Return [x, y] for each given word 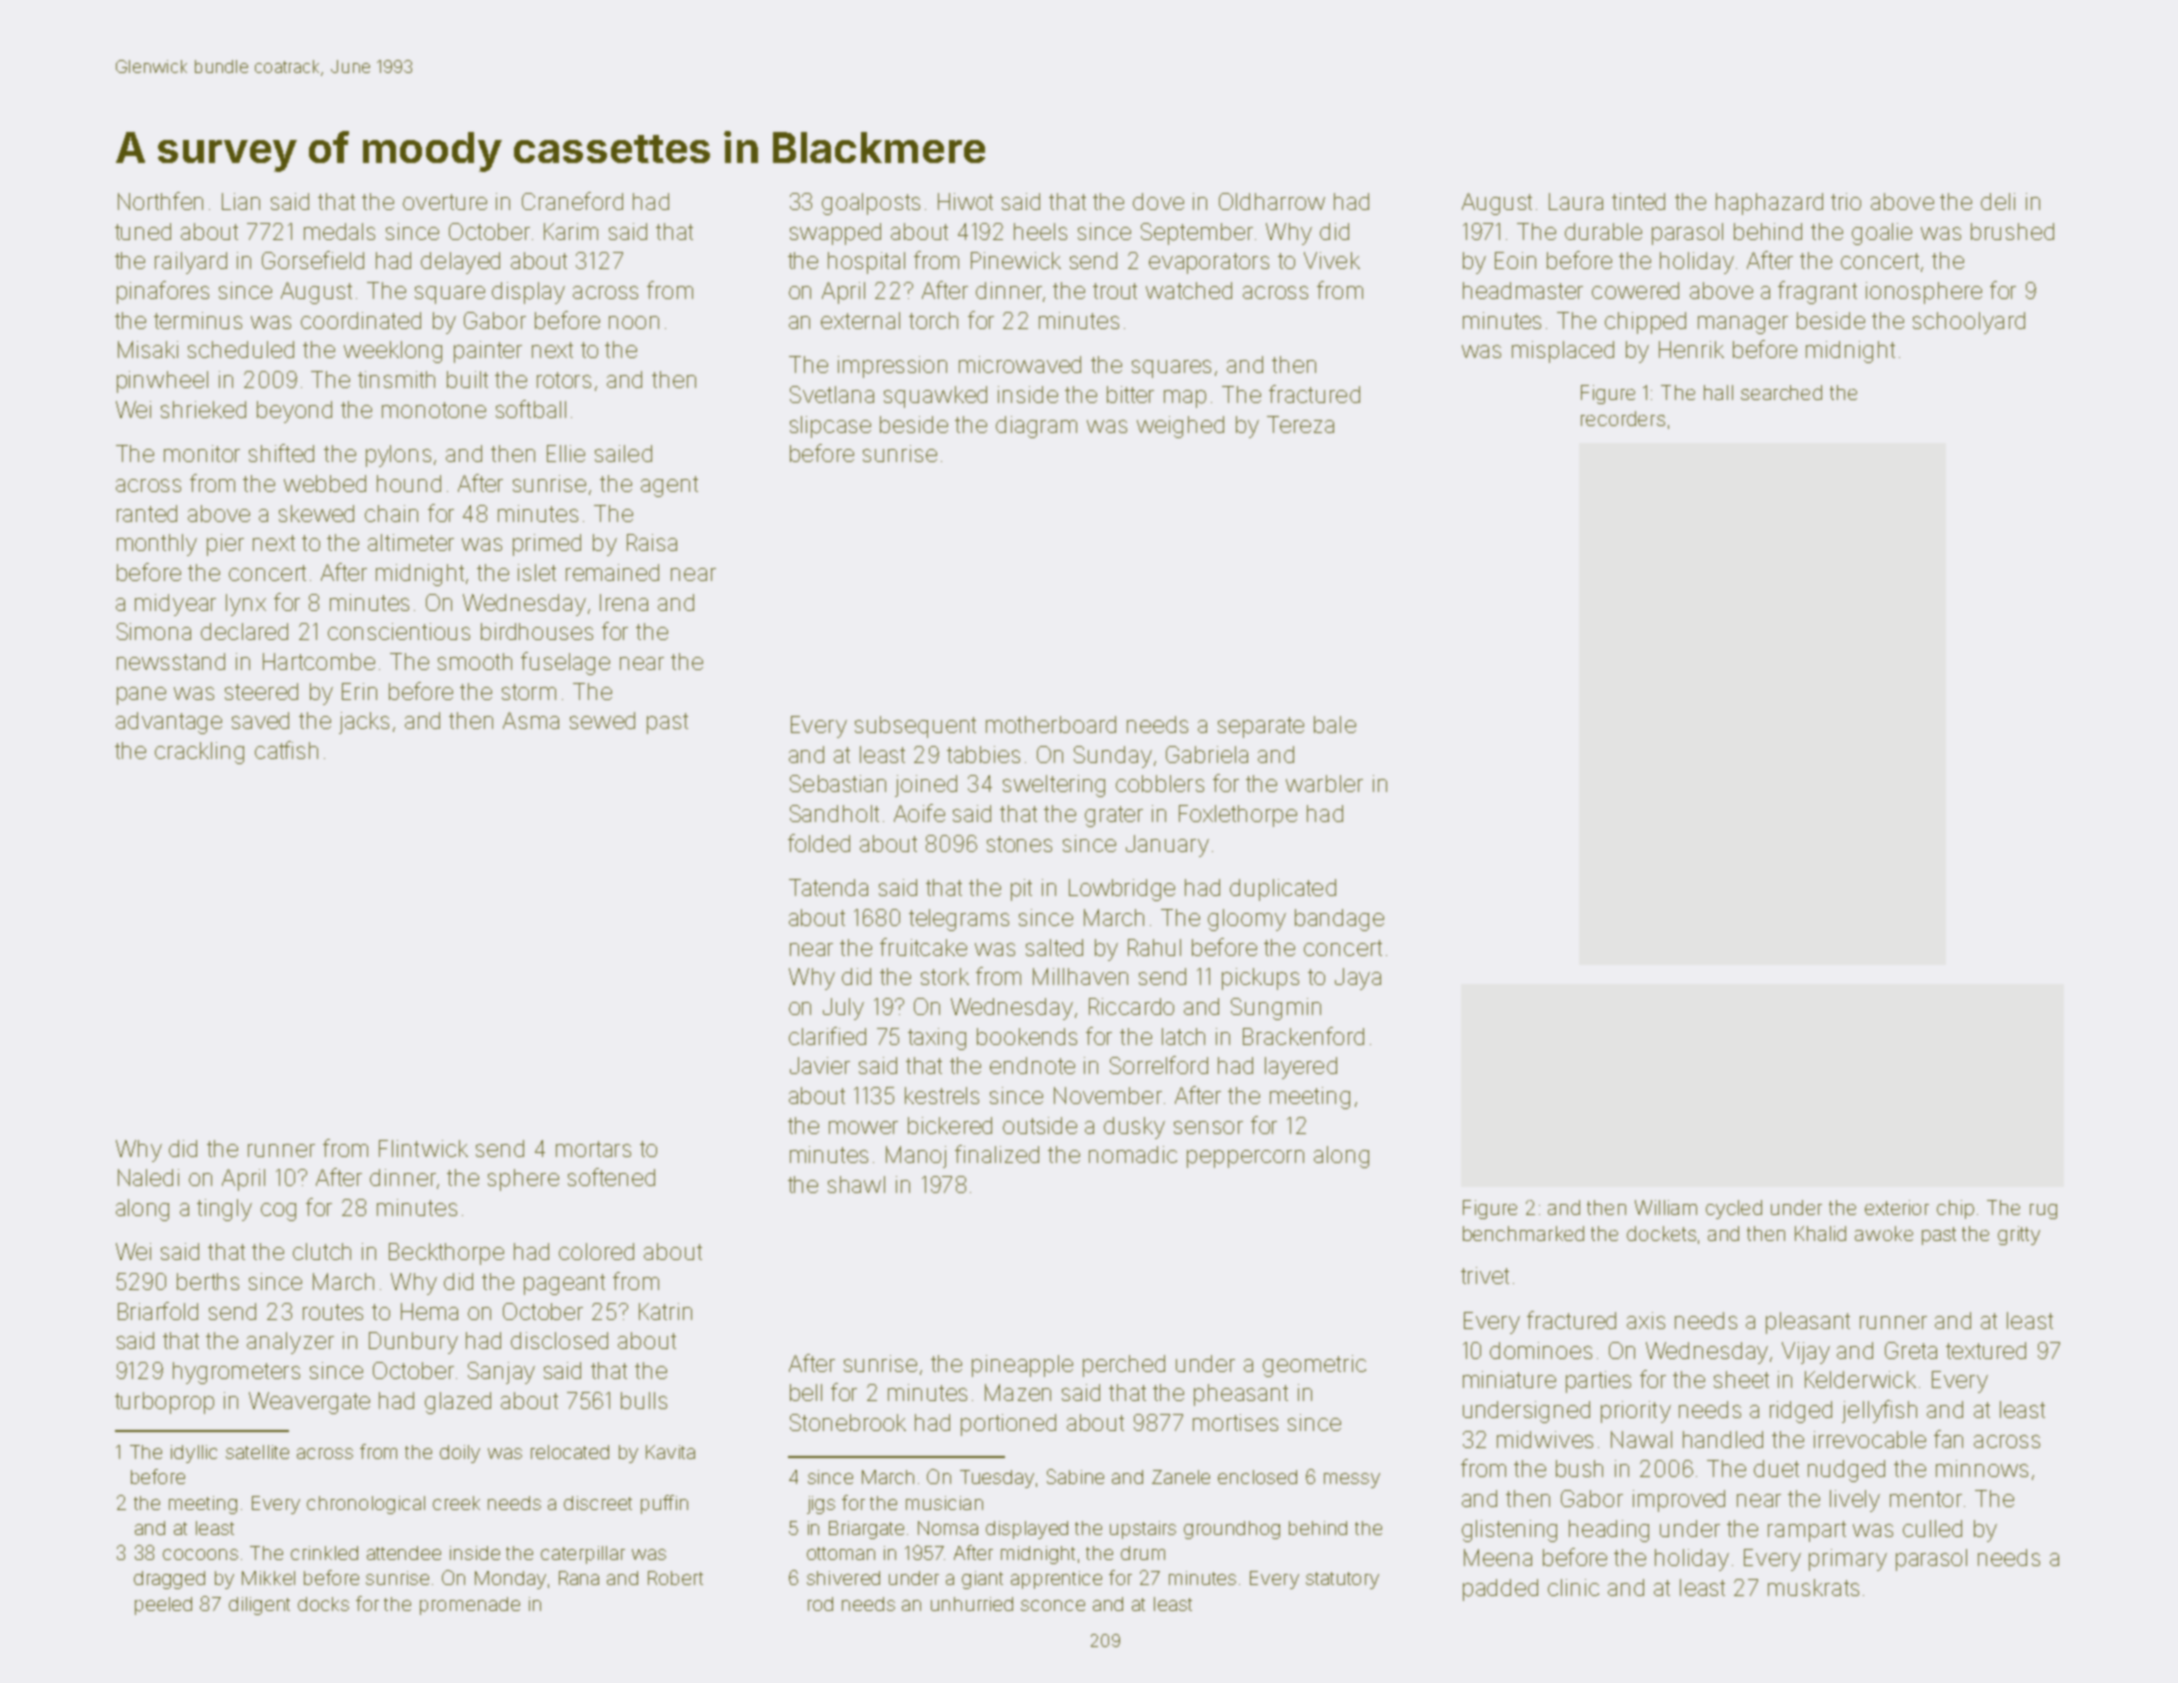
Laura [1576, 201]
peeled [163, 1606]
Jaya [1358, 979]
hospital [866, 263]
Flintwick [423, 1148]
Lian [241, 201]
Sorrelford [1159, 1065]
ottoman [841, 1553]
